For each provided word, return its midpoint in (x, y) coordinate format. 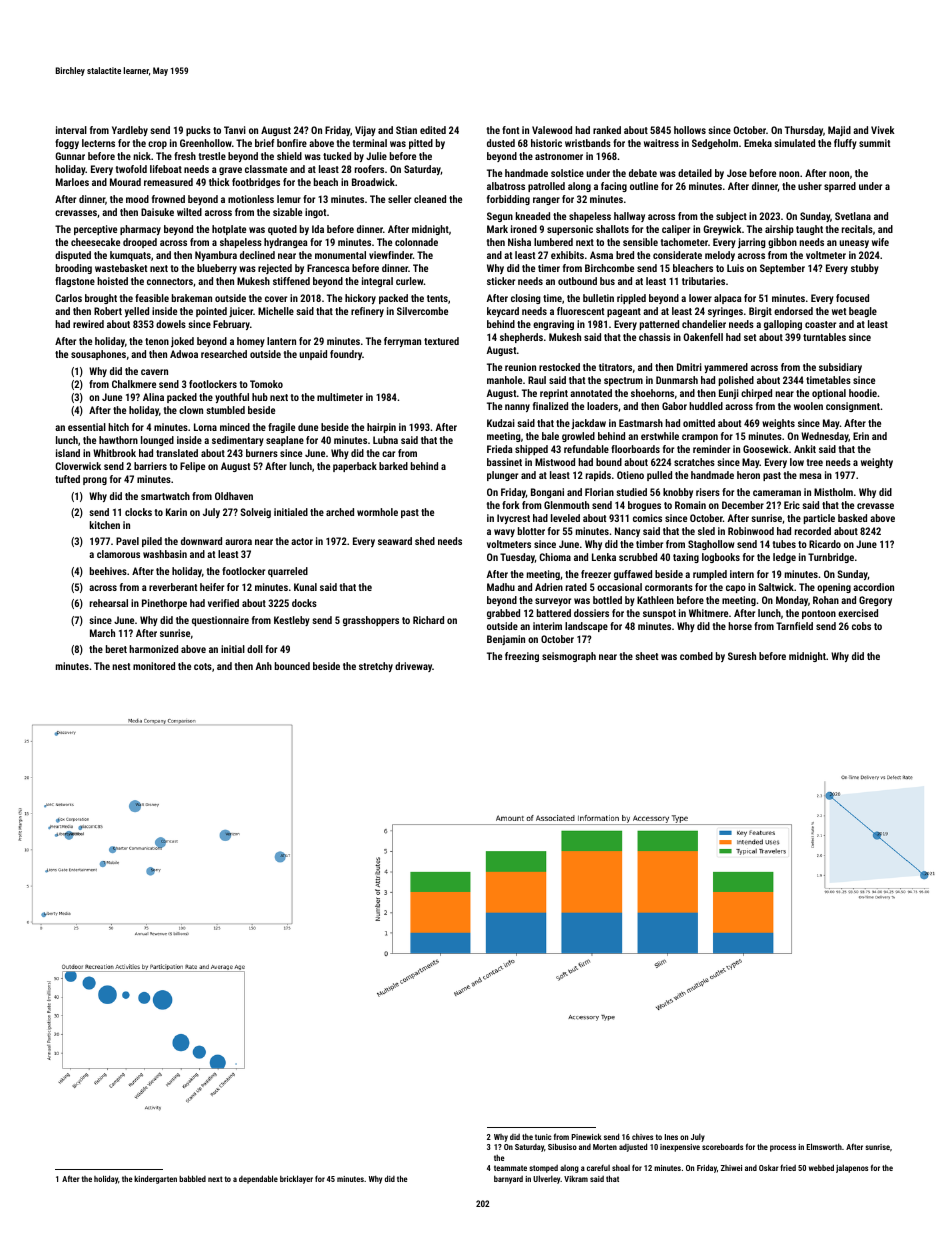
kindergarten (155, 1179)
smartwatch (165, 496)
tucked (337, 156)
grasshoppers (371, 621)
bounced (292, 666)
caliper (676, 230)
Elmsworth (824, 1146)
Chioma (555, 557)
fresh (185, 156)
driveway (413, 667)
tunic (543, 1137)
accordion (873, 587)
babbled (192, 1178)
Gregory (875, 601)
